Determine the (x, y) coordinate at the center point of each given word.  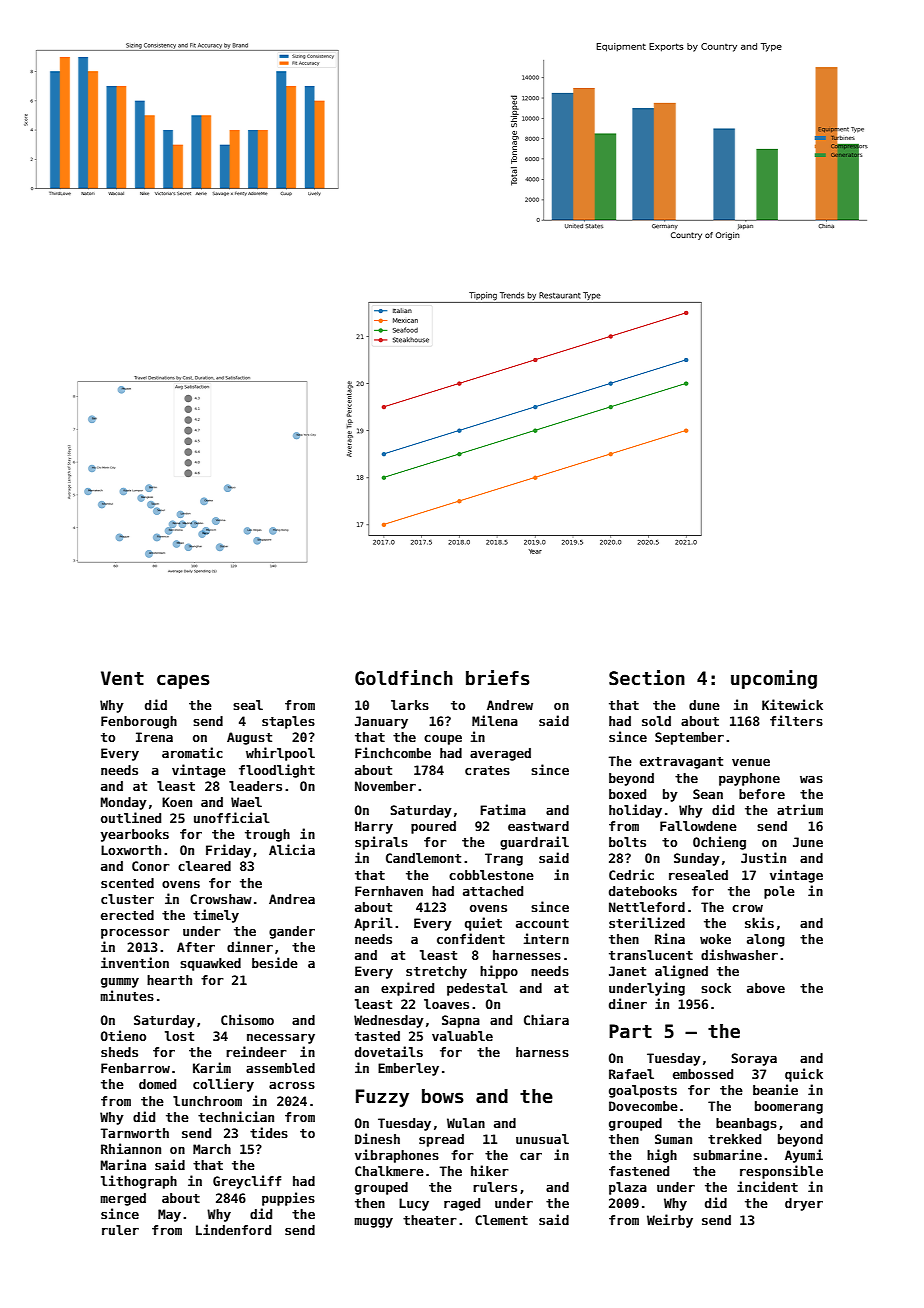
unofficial (232, 817)
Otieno (123, 1035)
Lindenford (233, 1229)
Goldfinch (404, 678)
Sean (708, 794)
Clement (501, 1220)
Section (647, 678)
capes (183, 681)
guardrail (534, 843)
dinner (250, 946)
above (766, 988)
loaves (446, 1004)
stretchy (436, 972)
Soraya (754, 1059)
